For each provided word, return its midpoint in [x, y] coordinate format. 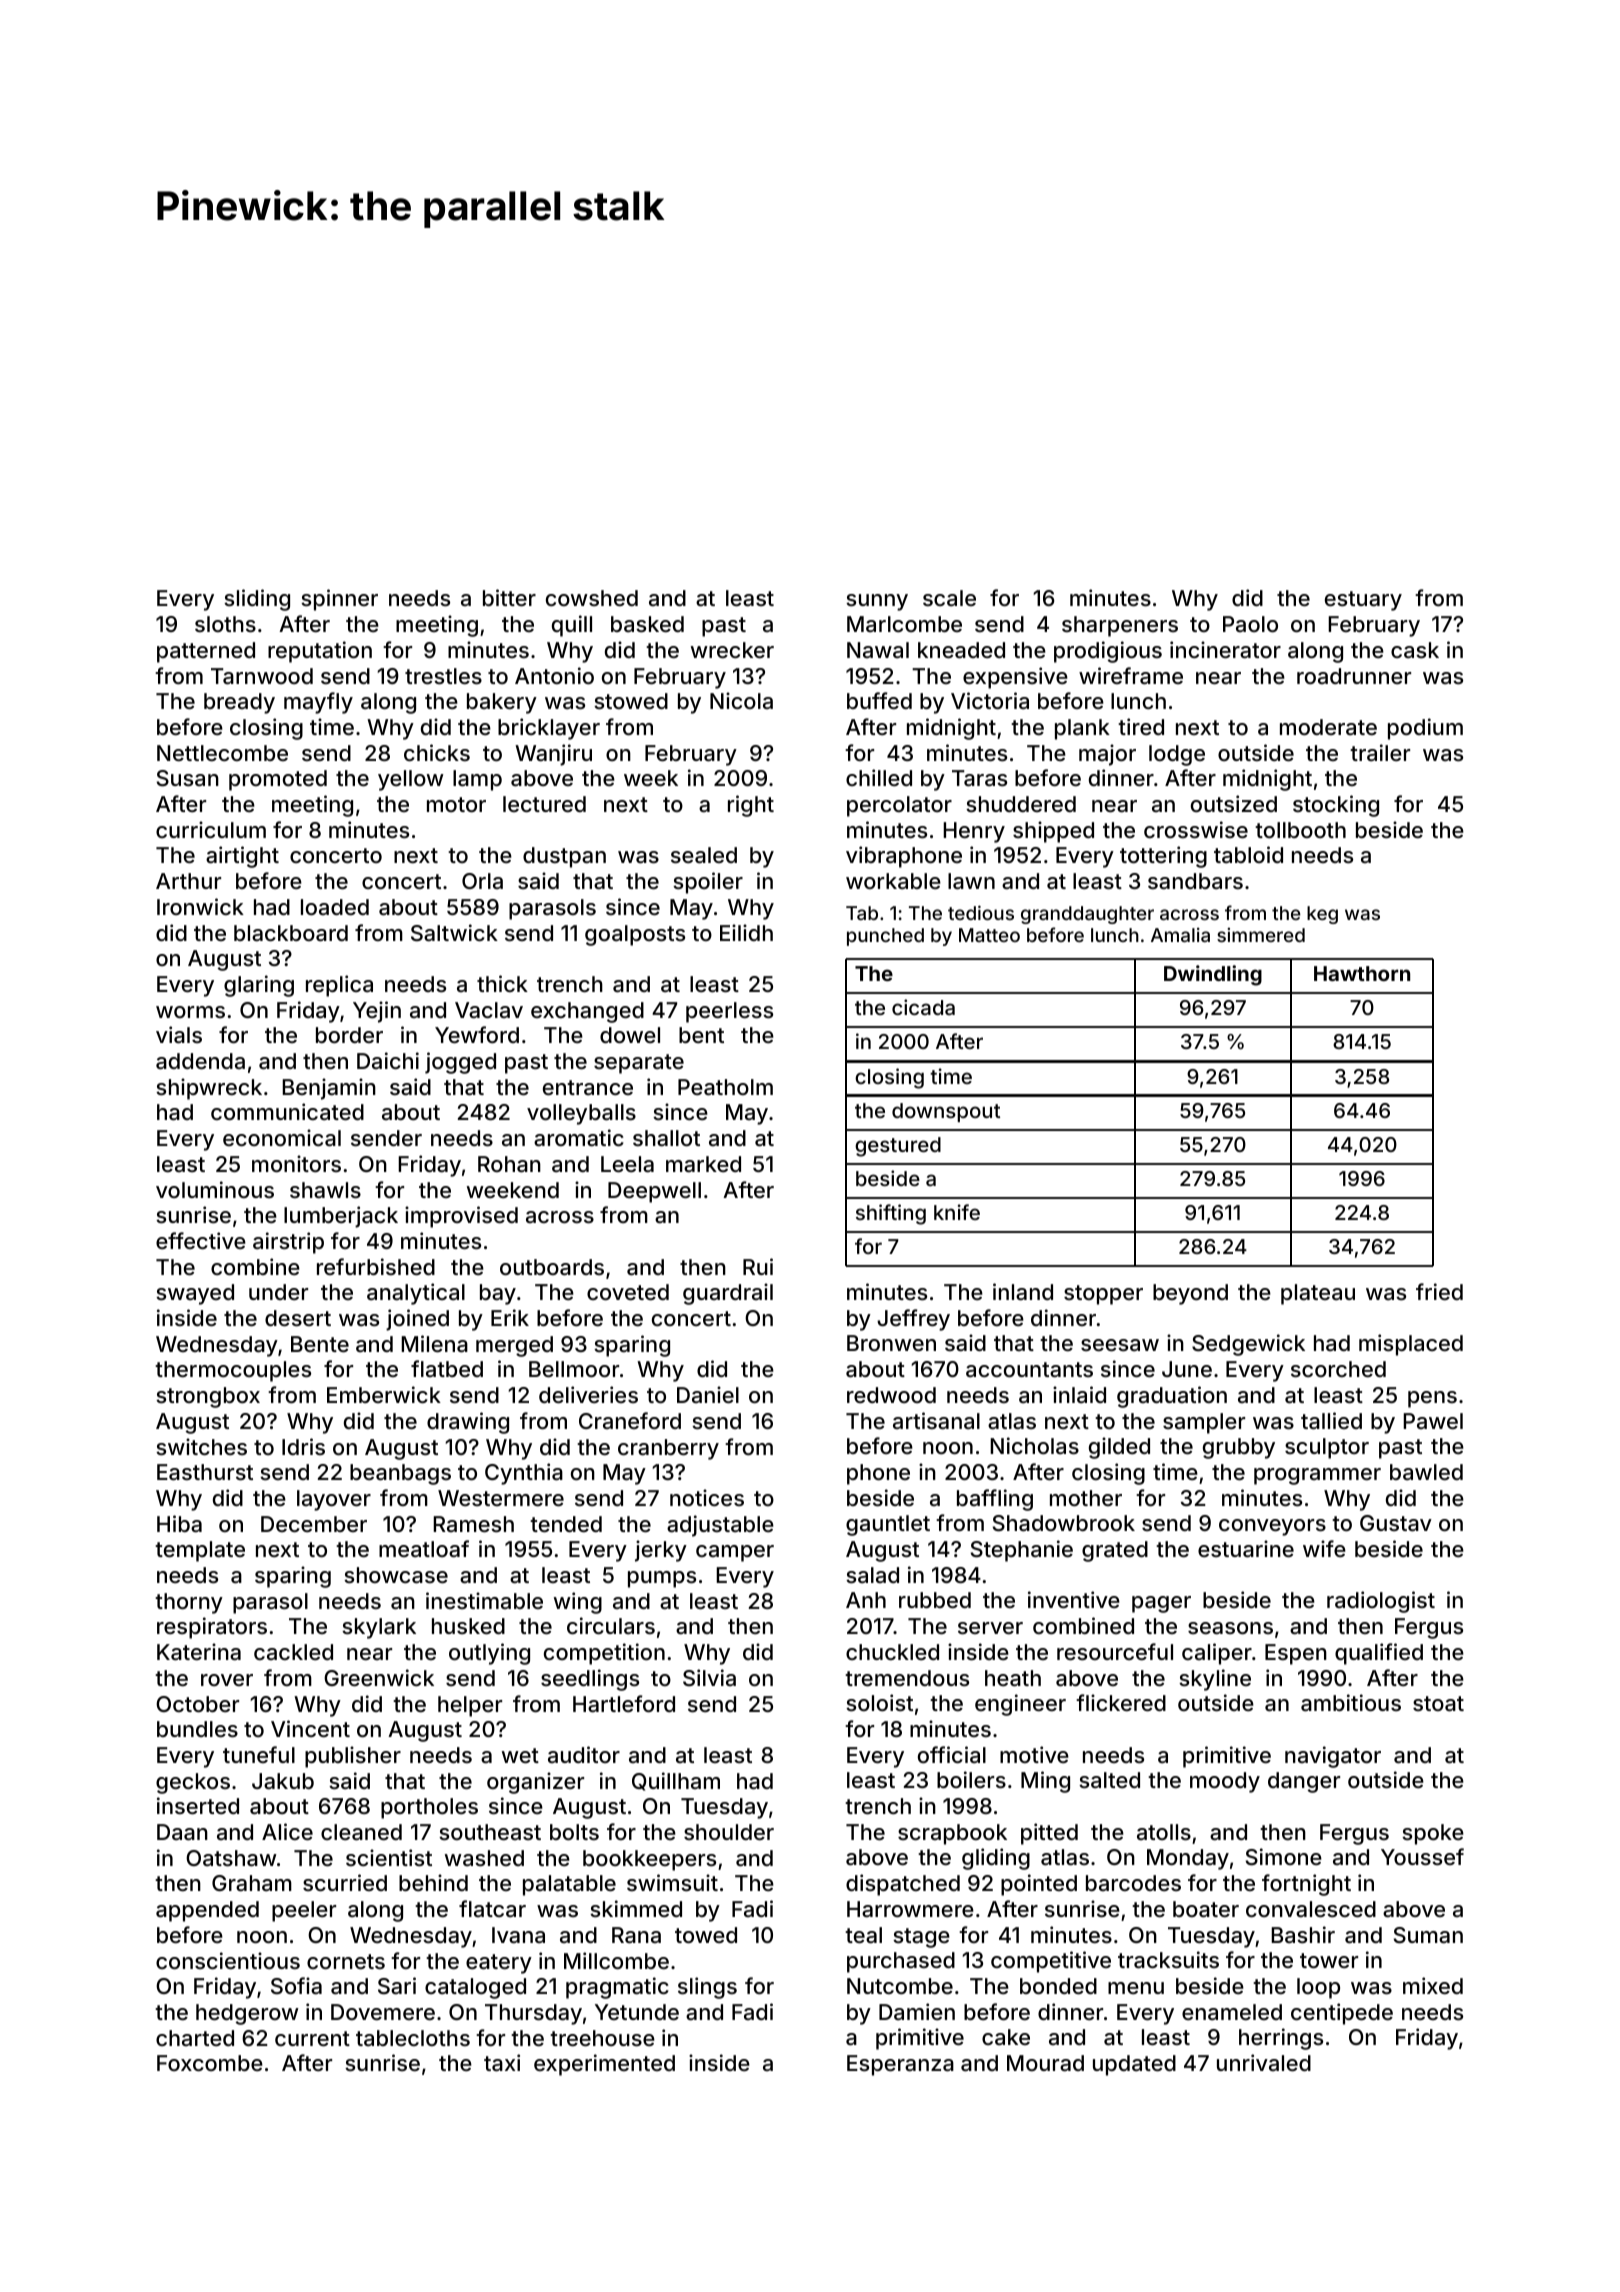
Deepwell [654, 1192]
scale [949, 598]
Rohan [509, 1164]
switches [201, 1446]
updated [1134, 2065]
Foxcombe [210, 2063]
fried [1439, 1291]
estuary [1363, 601]
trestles [443, 676]
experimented [604, 2065]
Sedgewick [1248, 1345]
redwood [891, 1395]
